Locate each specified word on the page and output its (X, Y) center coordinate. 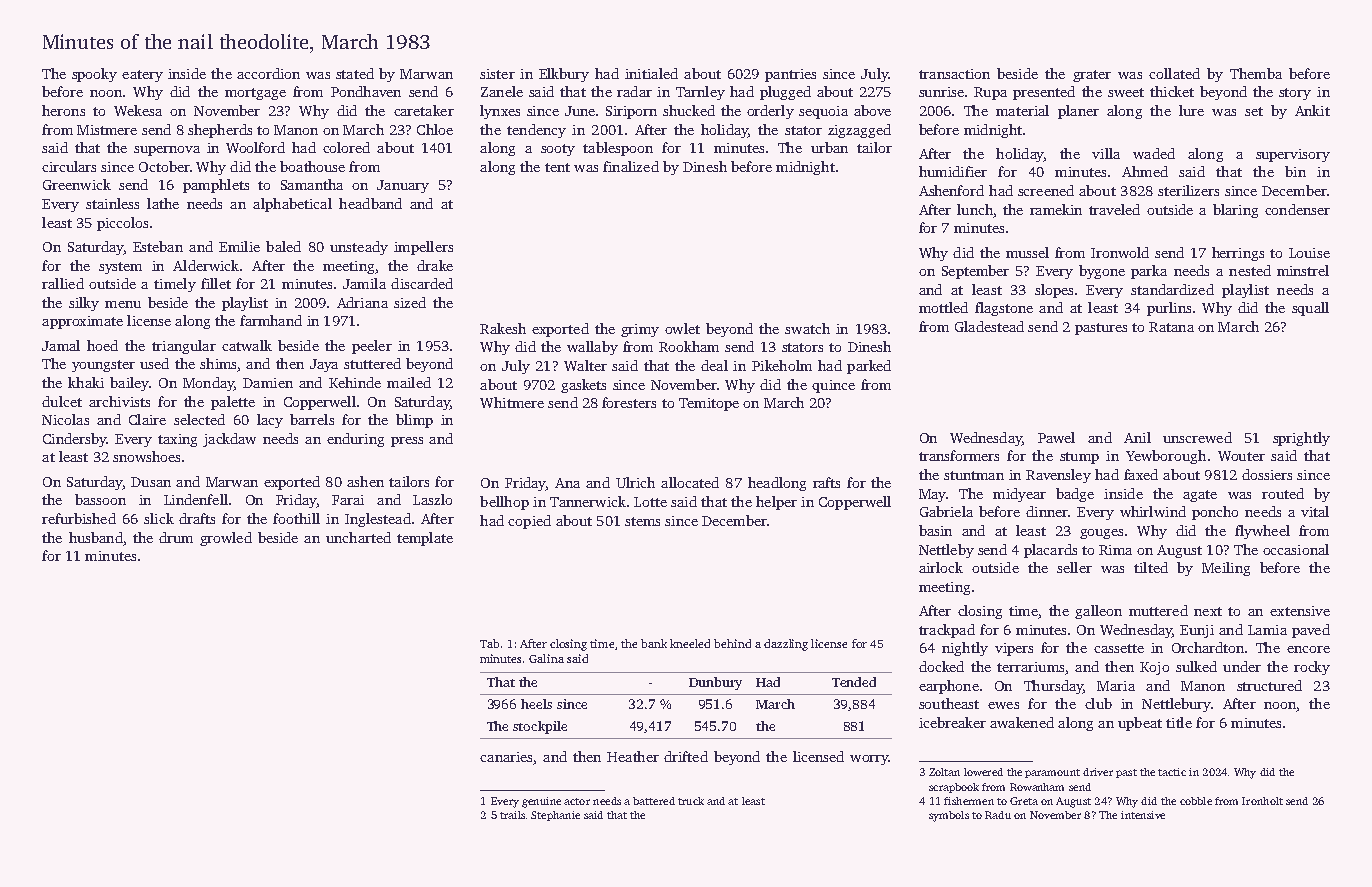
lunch (975, 209)
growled (226, 539)
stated (355, 73)
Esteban (158, 246)
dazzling (786, 645)
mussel (1027, 252)
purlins (1169, 309)
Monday (208, 384)
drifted (686, 756)
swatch (807, 328)
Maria (1116, 686)
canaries (506, 757)
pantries (790, 75)
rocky (1312, 668)
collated (1174, 73)
